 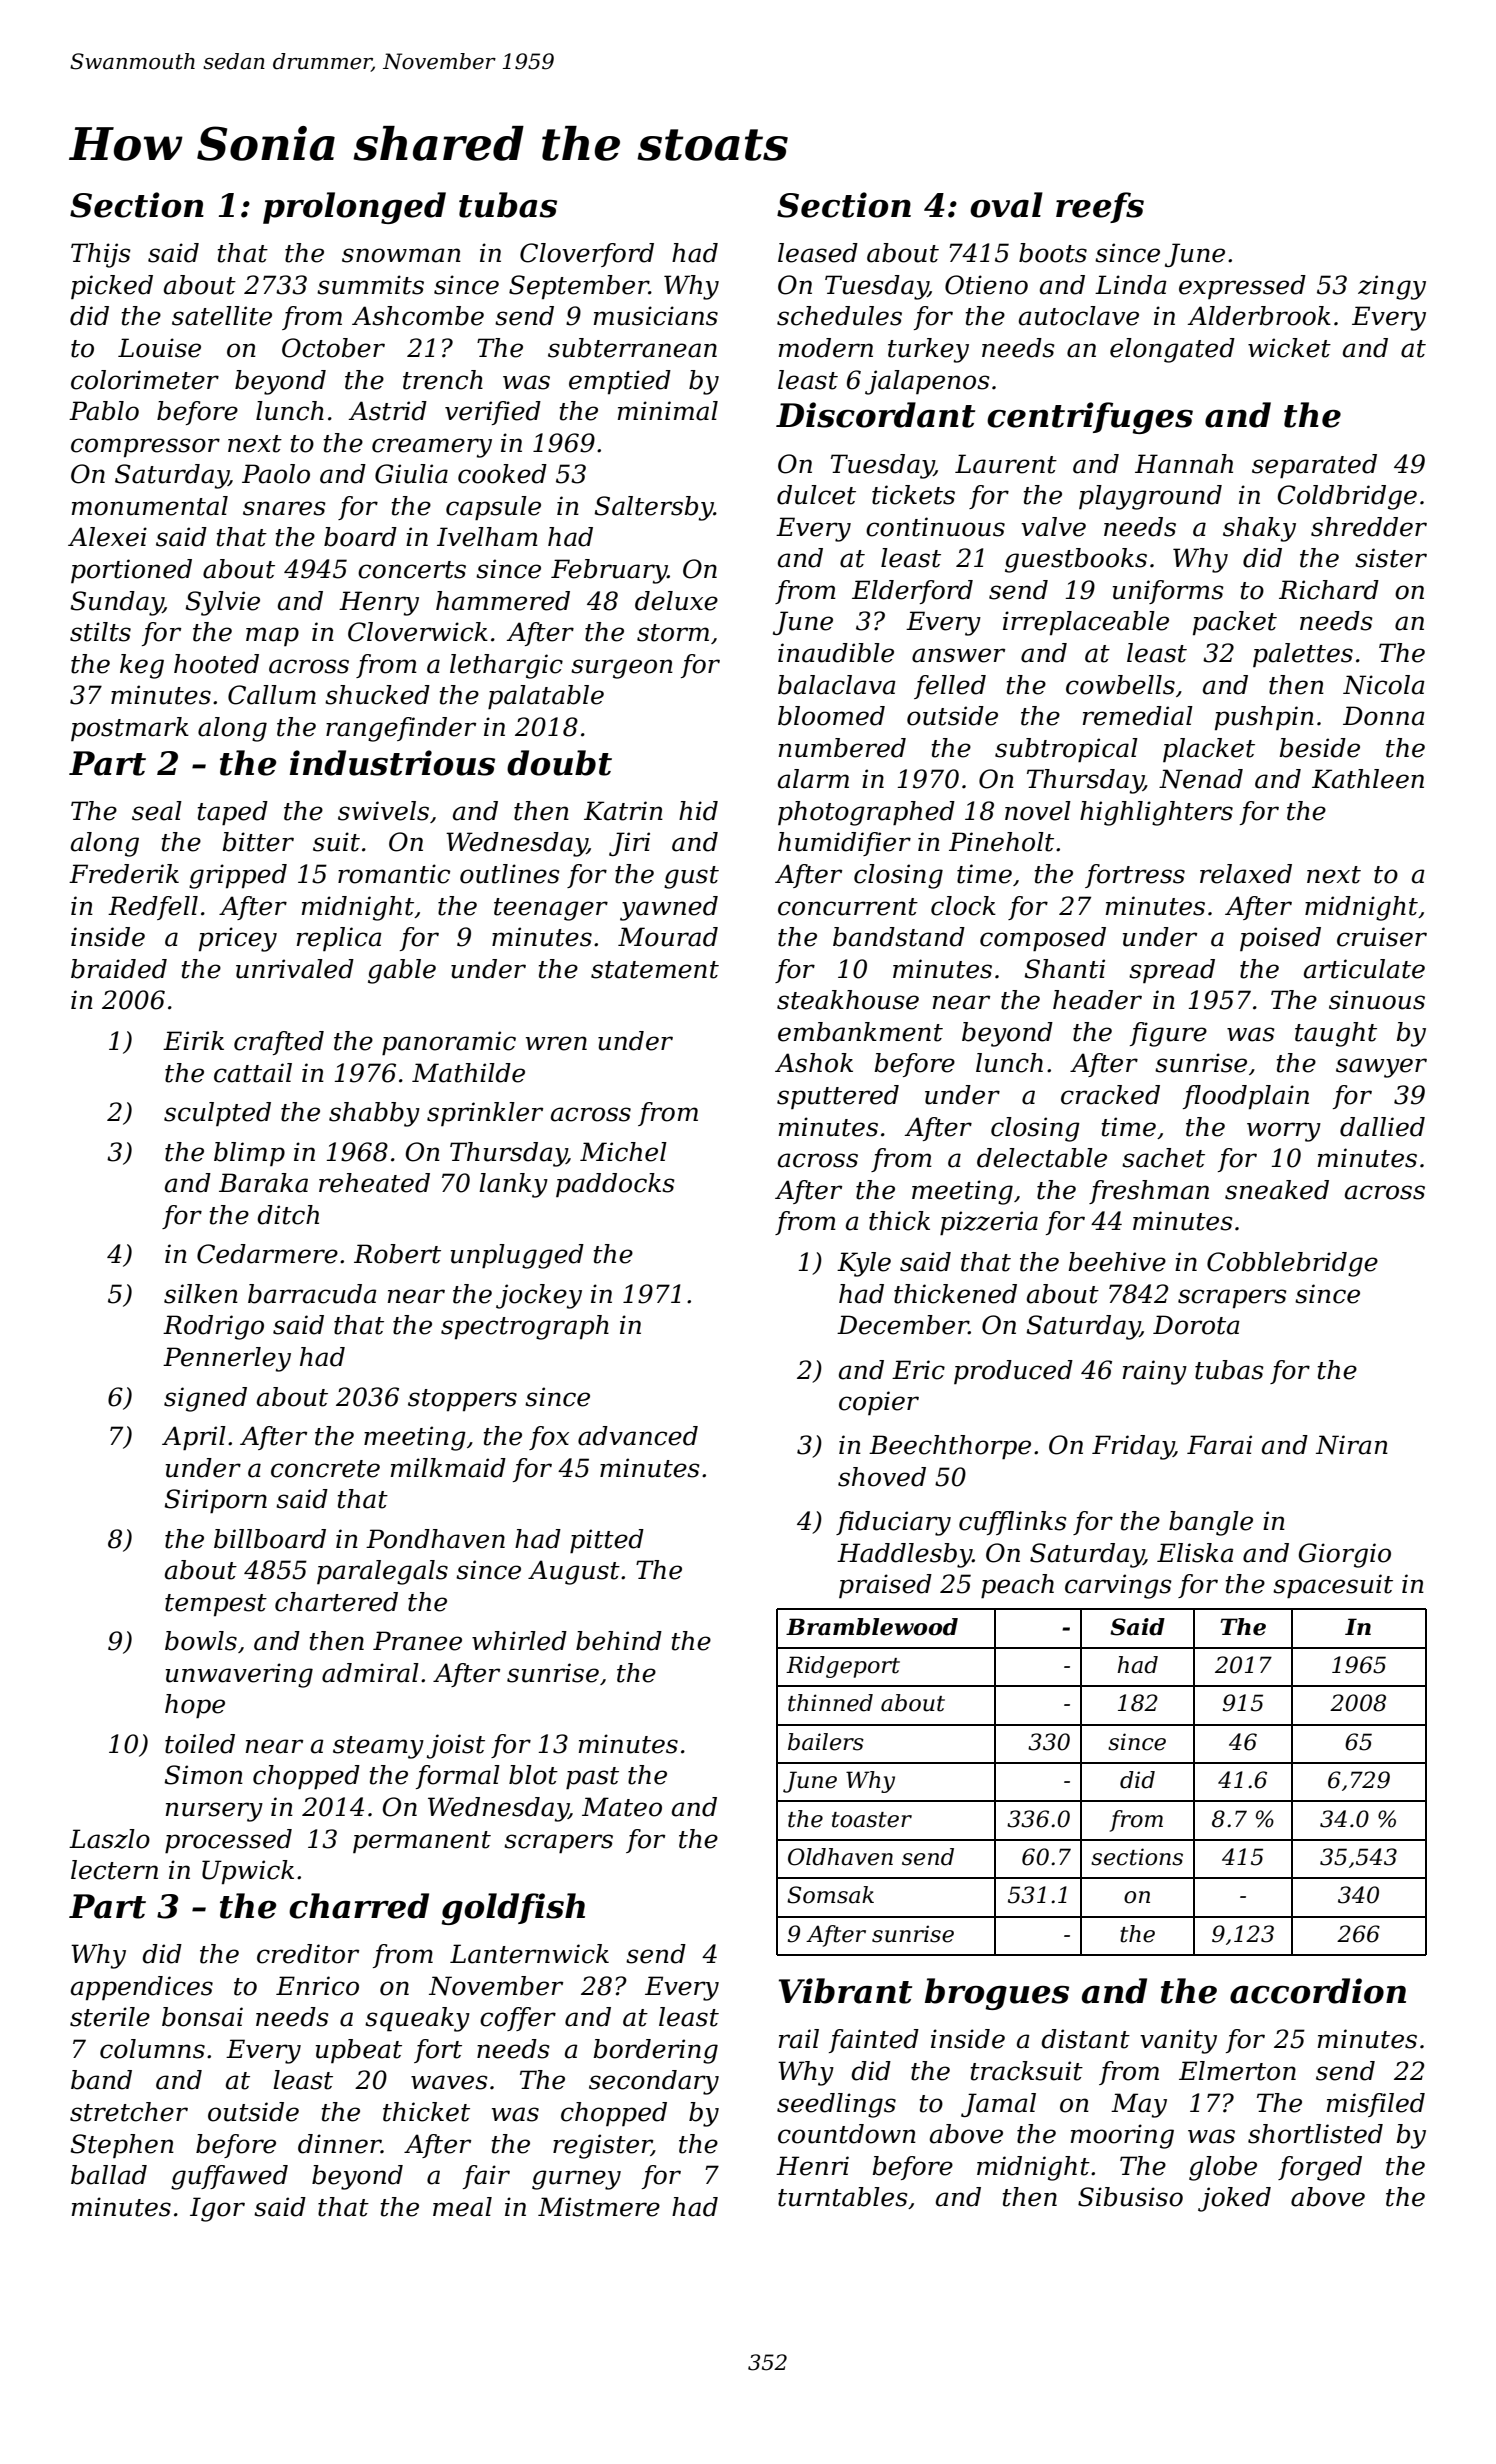 What do you see at coordinates (654, 508) in the screenshot?
I see `Saltersby` at bounding box center [654, 508].
